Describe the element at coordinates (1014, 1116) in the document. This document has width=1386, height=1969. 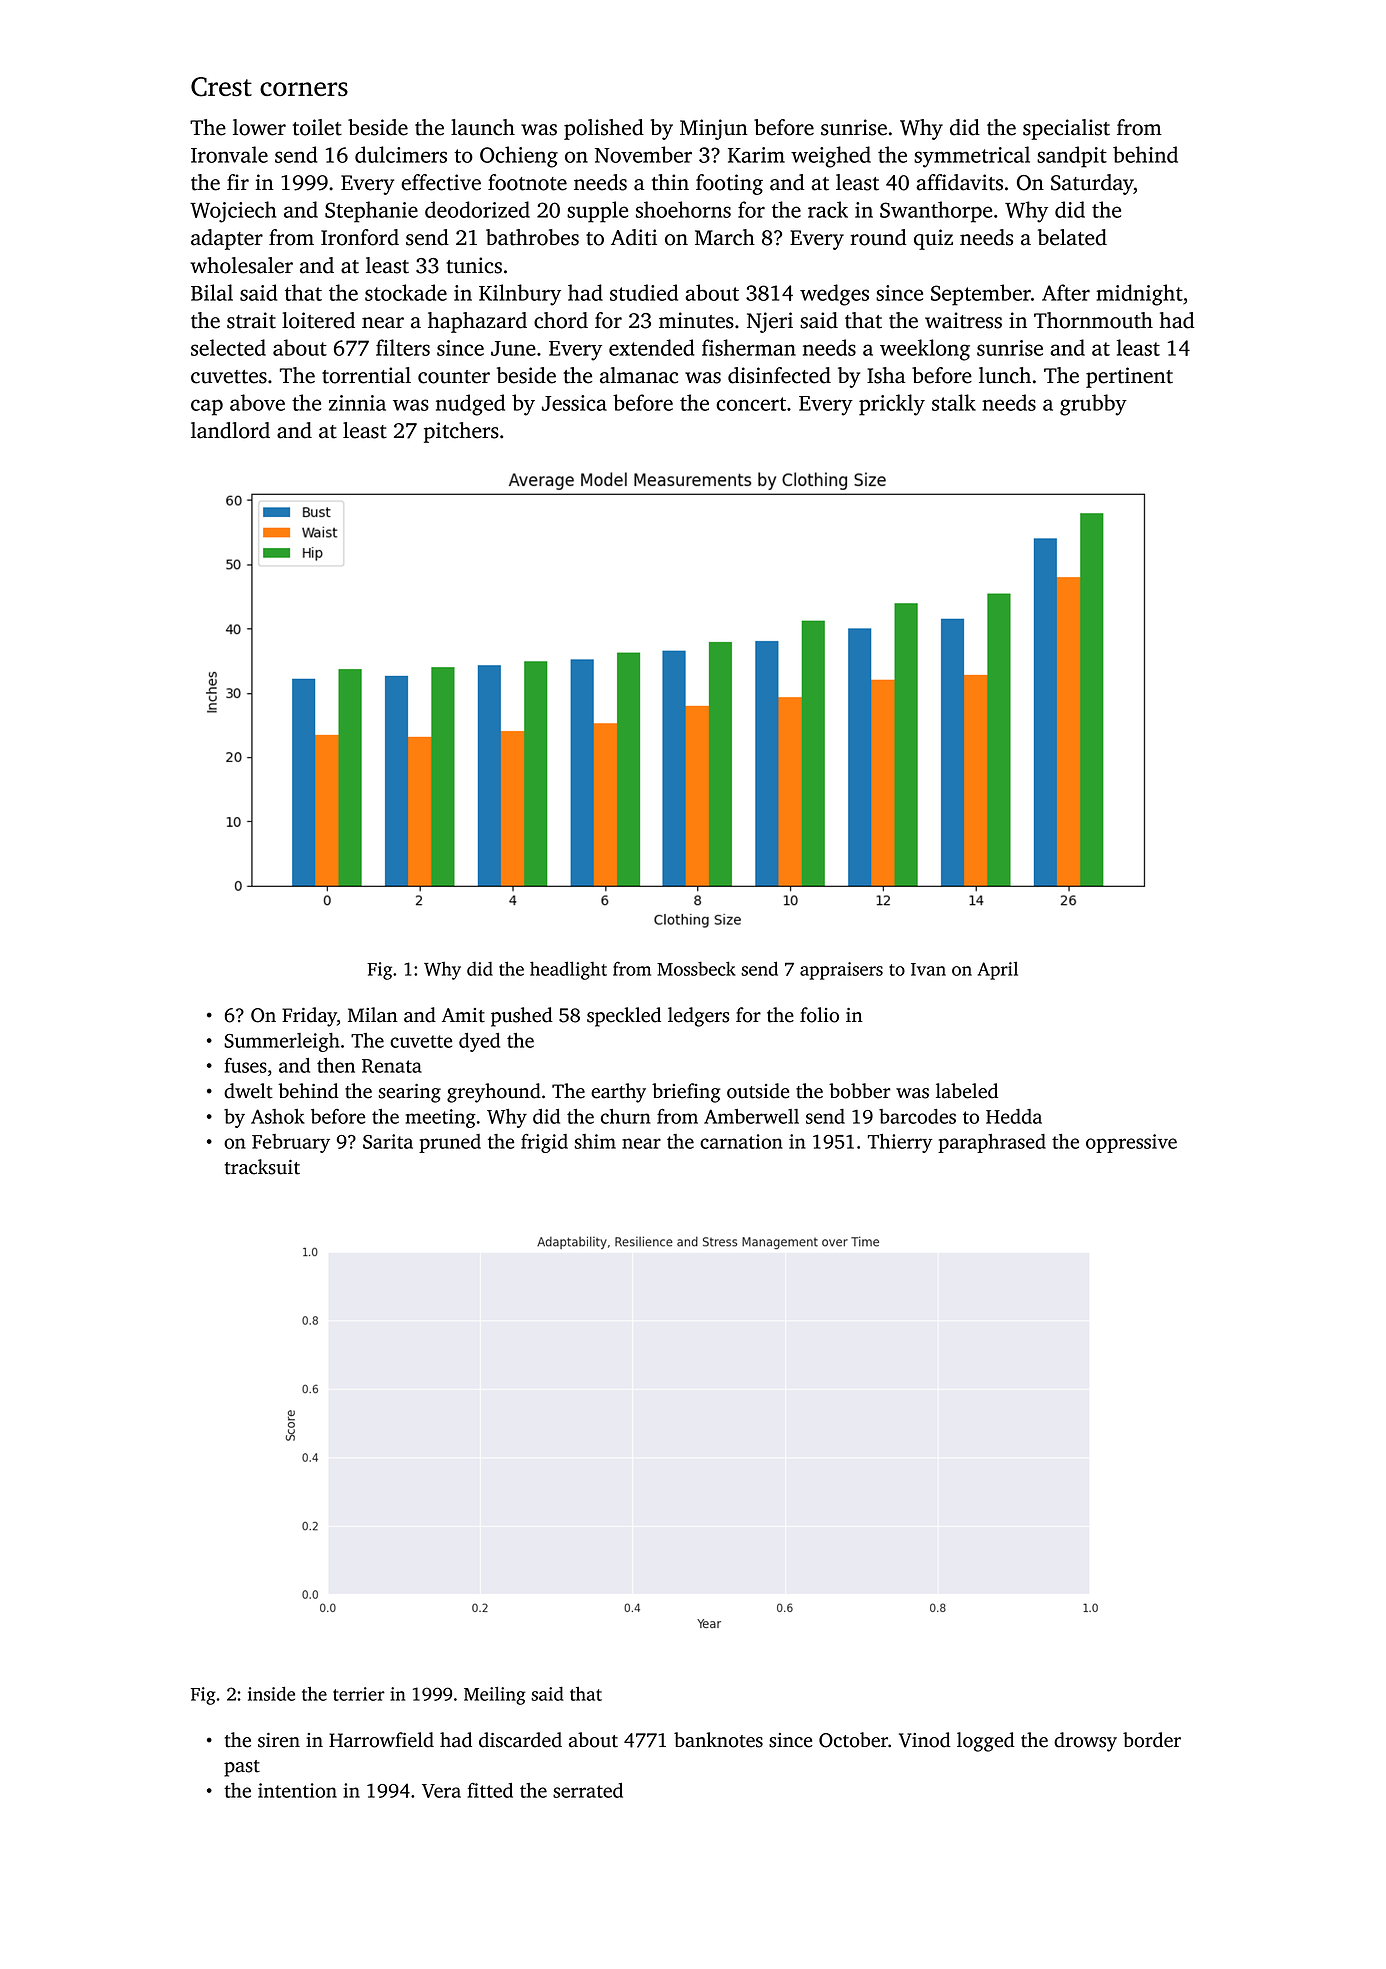
I see `Hedda` at that location.
